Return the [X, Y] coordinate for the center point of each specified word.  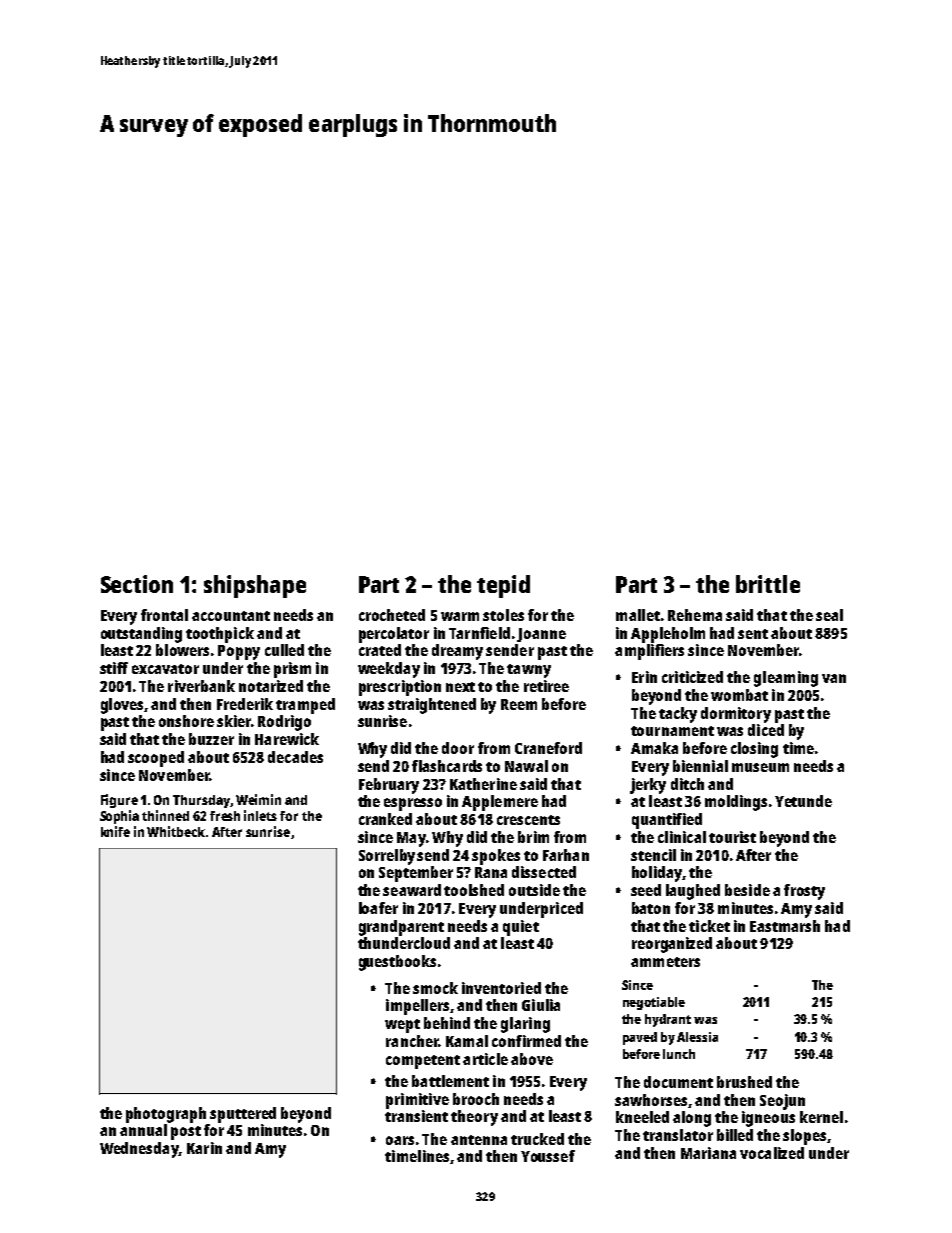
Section [137, 584]
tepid [503, 586]
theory [474, 1118]
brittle [768, 584]
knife [115, 831]
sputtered [243, 1115]
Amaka [654, 748]
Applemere [500, 803]
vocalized [772, 1153]
